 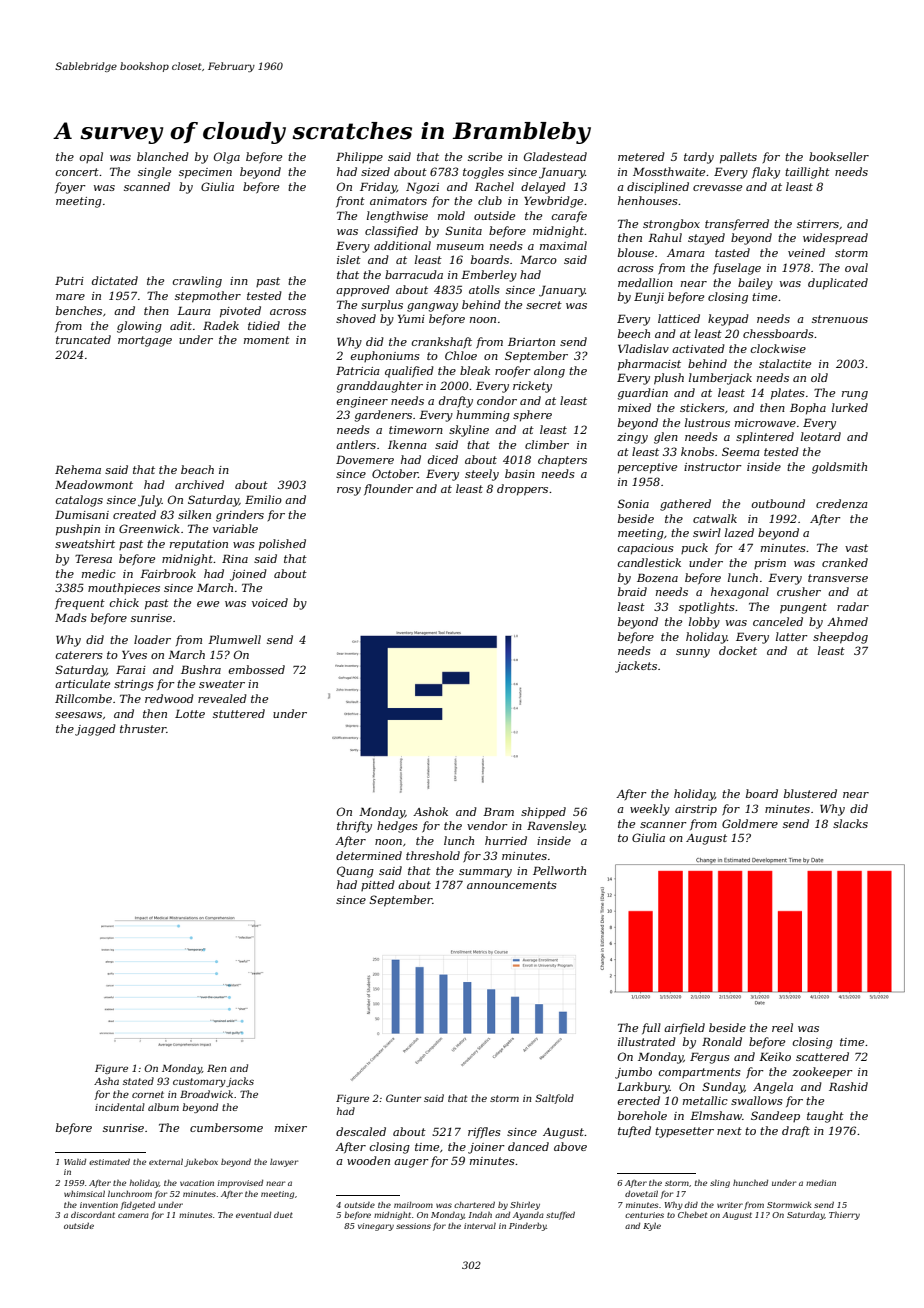 What do you see at coordinates (528, 1216) in the page?
I see `Ayanda` at bounding box center [528, 1216].
